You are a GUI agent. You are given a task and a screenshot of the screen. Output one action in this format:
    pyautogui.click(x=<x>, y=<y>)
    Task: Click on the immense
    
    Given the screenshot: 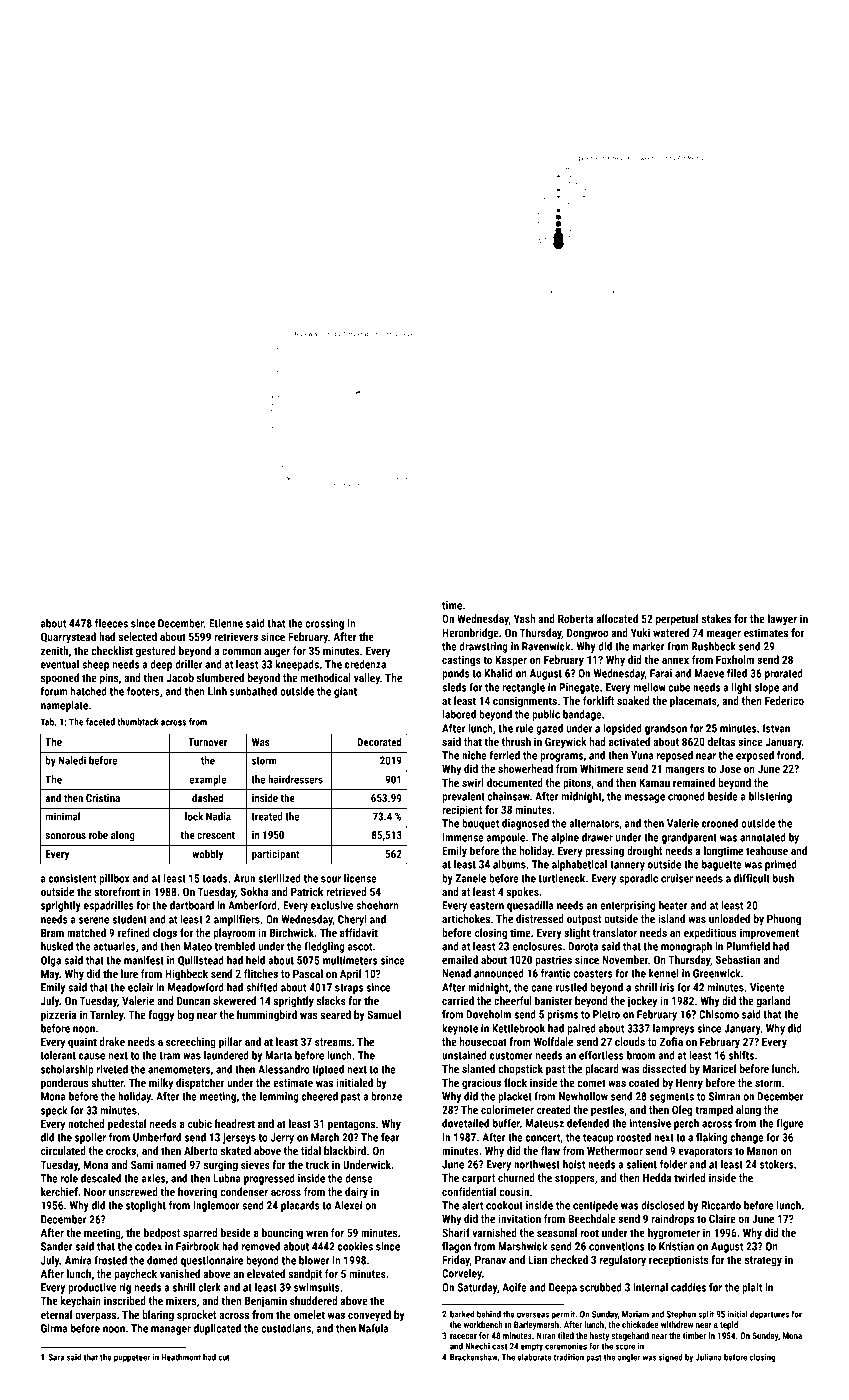 What is the action you would take?
    pyautogui.click(x=463, y=837)
